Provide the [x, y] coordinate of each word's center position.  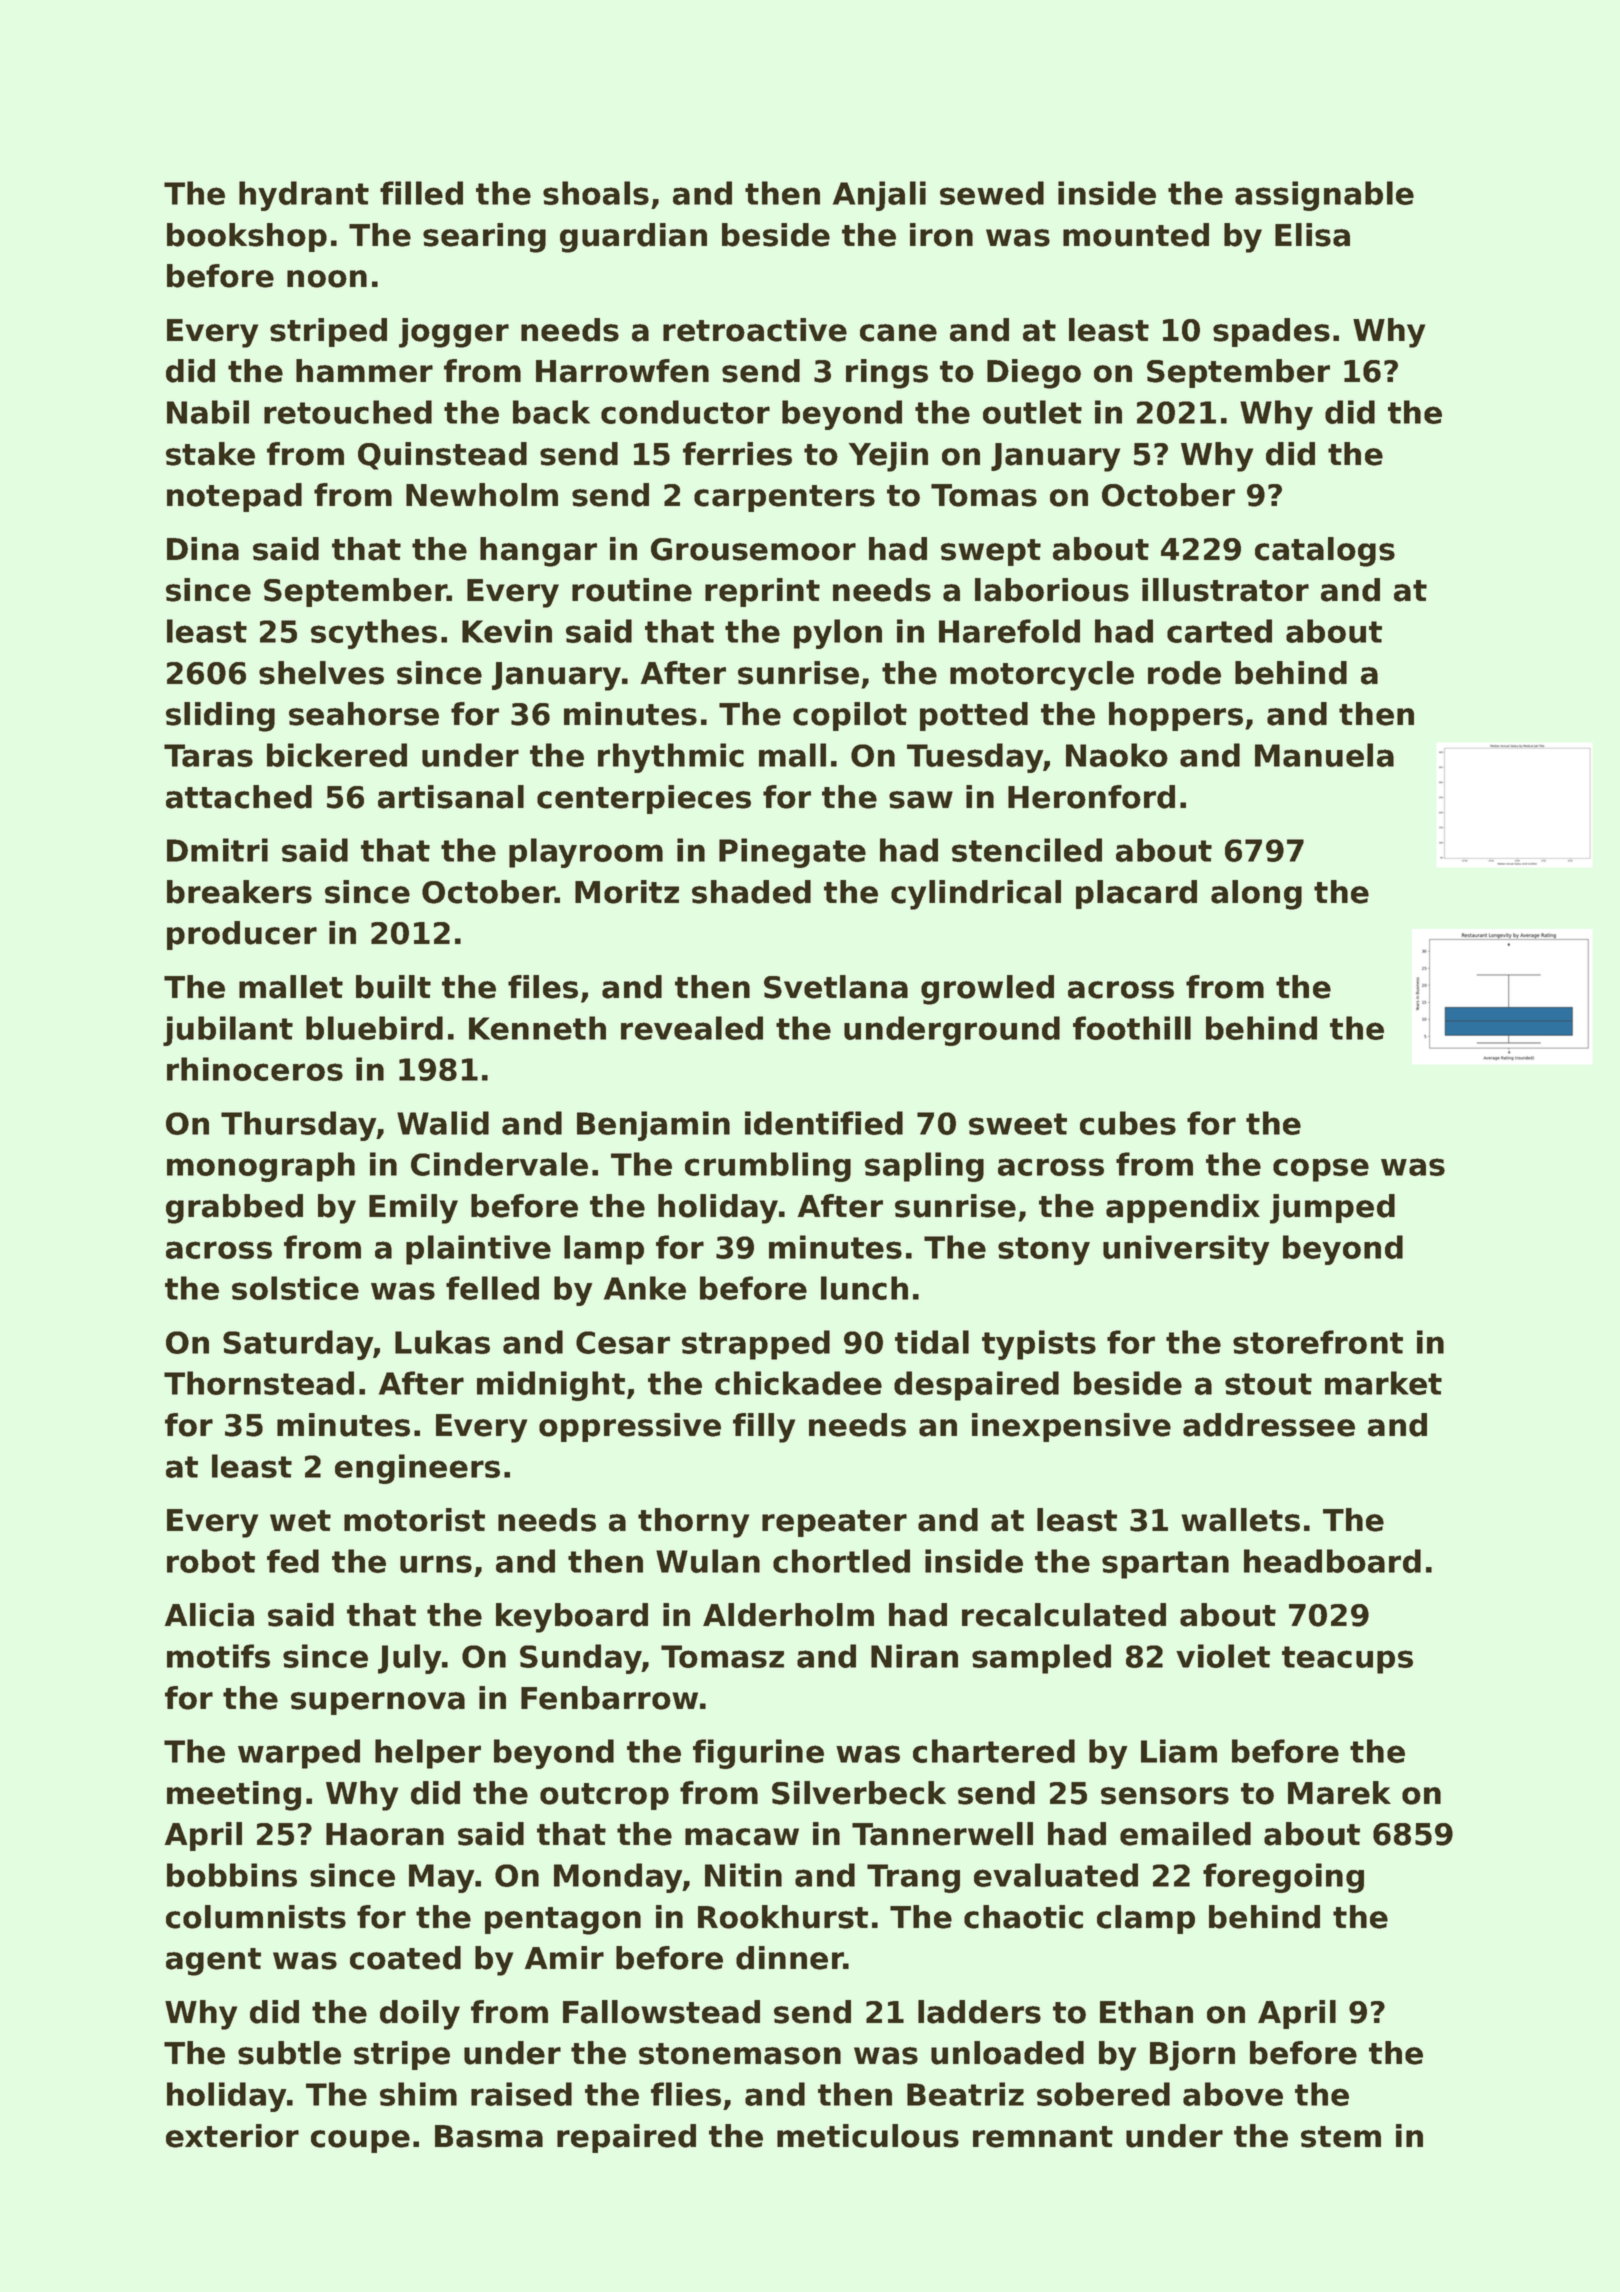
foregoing [1283, 1878]
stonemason [740, 2054]
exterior [232, 2136]
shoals [596, 193]
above [1233, 2094]
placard [1136, 894]
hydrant [304, 196]
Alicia [209, 1615]
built [393, 987]
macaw [742, 1837]
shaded [751, 892]
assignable [1324, 196]
